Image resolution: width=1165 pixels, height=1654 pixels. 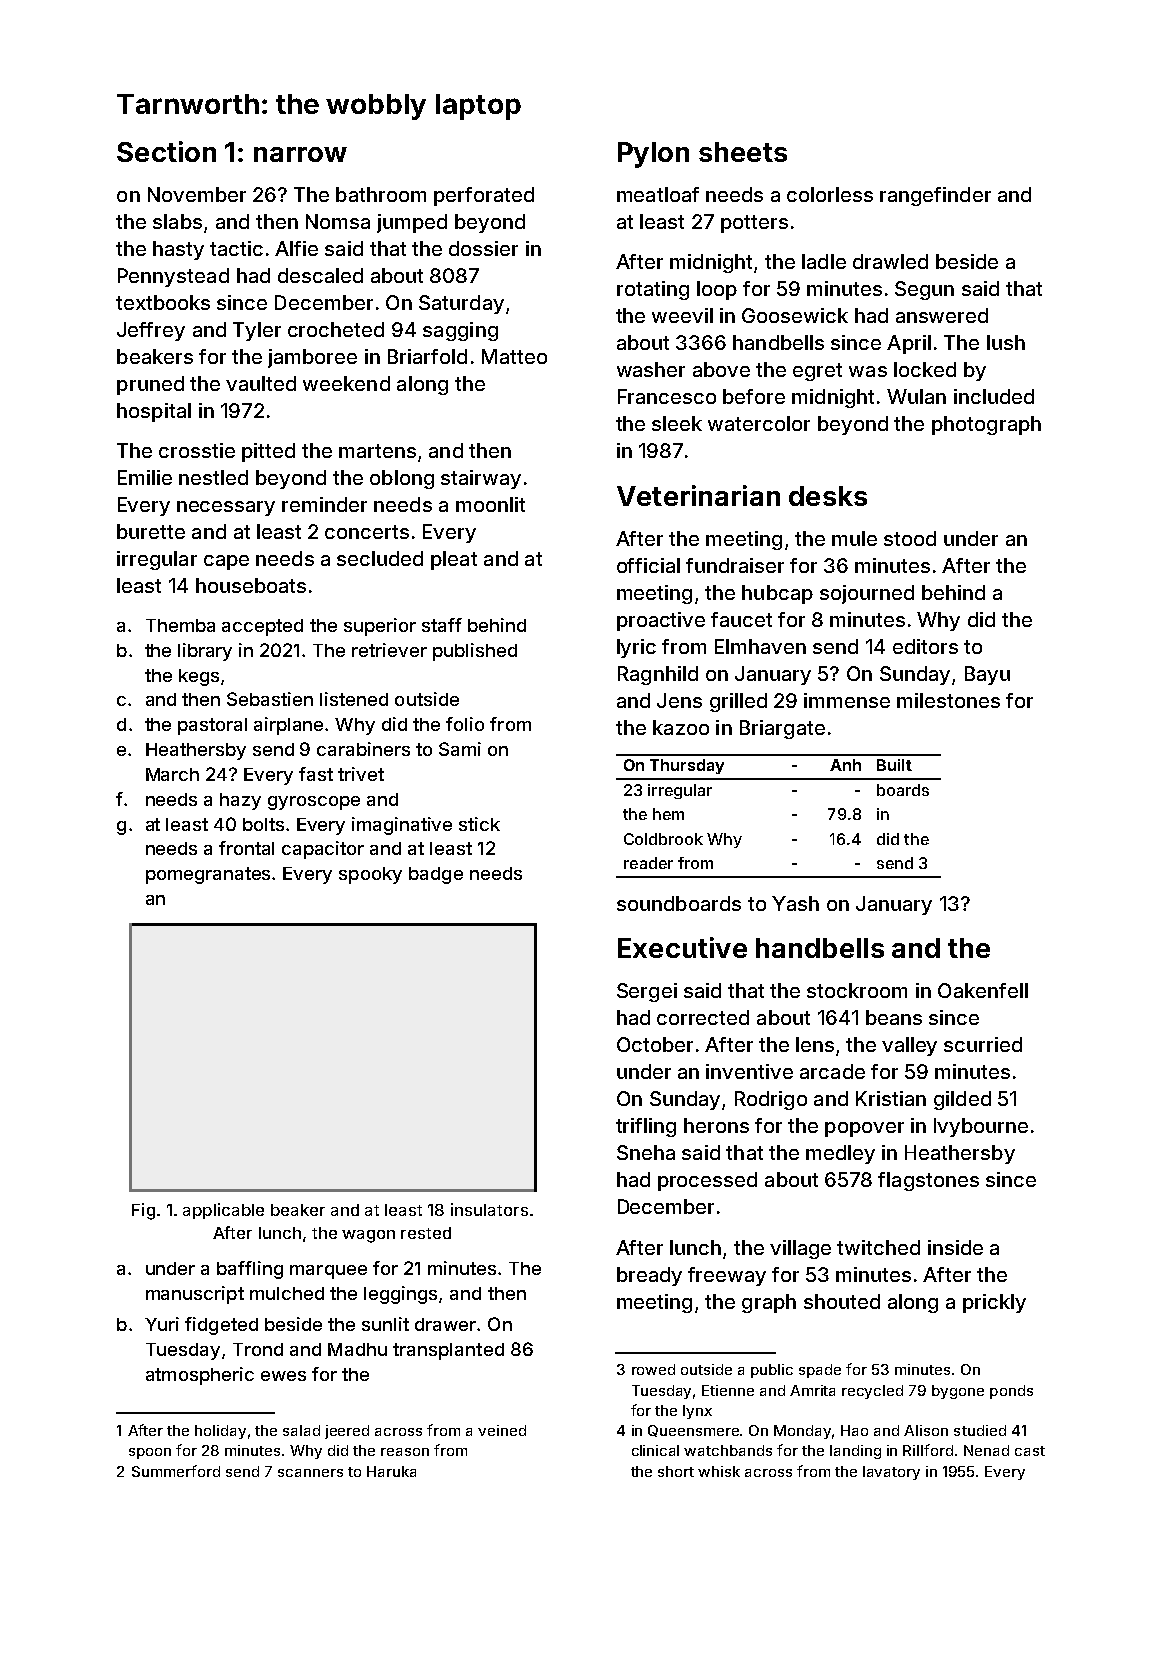 What do you see at coordinates (448, 1351) in the screenshot?
I see `transplanted` at bounding box center [448, 1351].
